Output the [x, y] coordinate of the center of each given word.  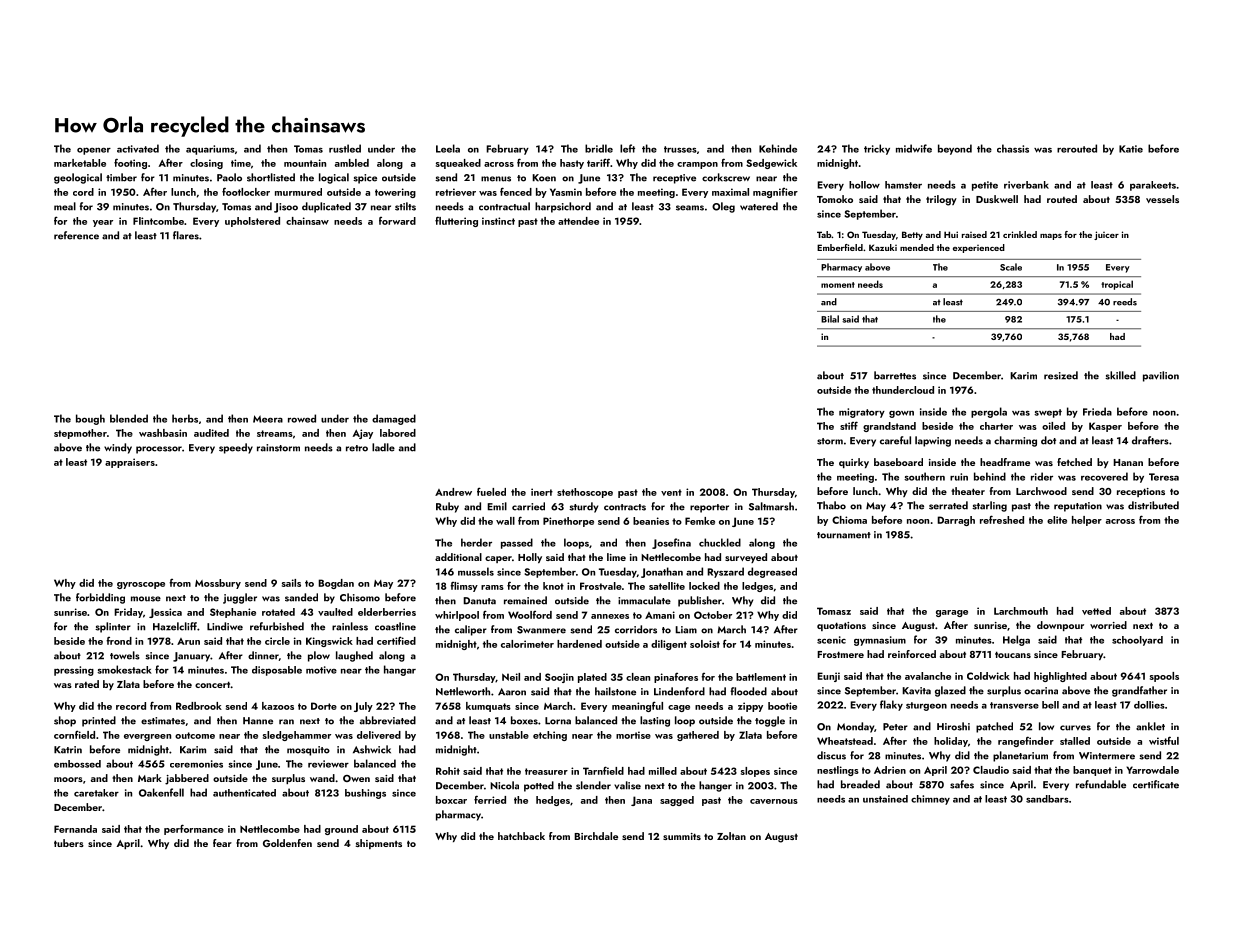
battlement [761, 677]
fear [222, 843]
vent [671, 492]
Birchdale [596, 836]
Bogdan [336, 584]
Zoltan [731, 836]
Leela [448, 148]
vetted [1096, 611]
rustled [345, 148]
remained [525, 600]
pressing [74, 671]
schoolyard [1137, 641]
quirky [854, 463]
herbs [185, 418]
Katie [1131, 149]
